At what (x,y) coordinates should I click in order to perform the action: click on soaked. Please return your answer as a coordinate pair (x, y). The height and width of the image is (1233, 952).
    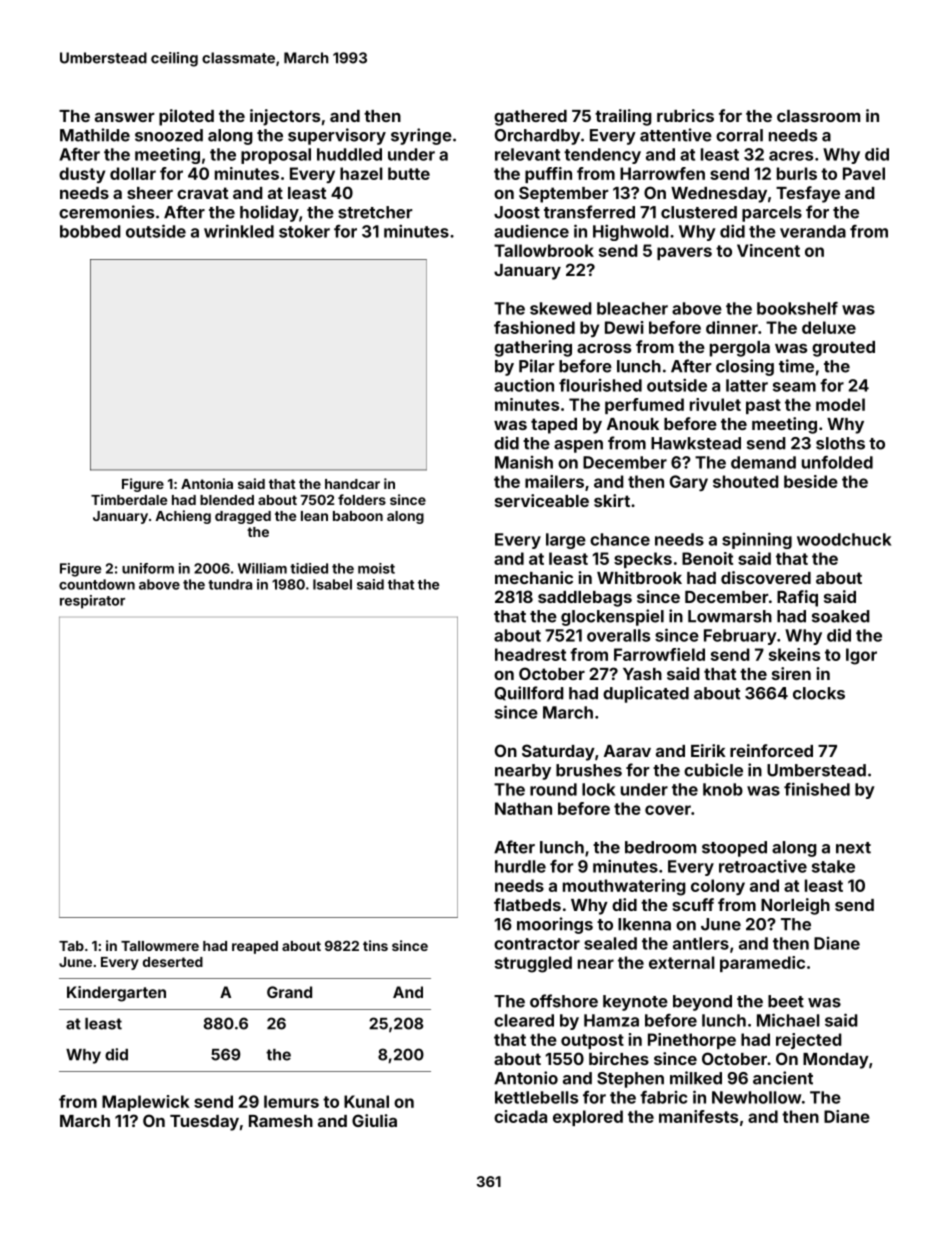
    Looking at the image, I should click on (841, 616).
